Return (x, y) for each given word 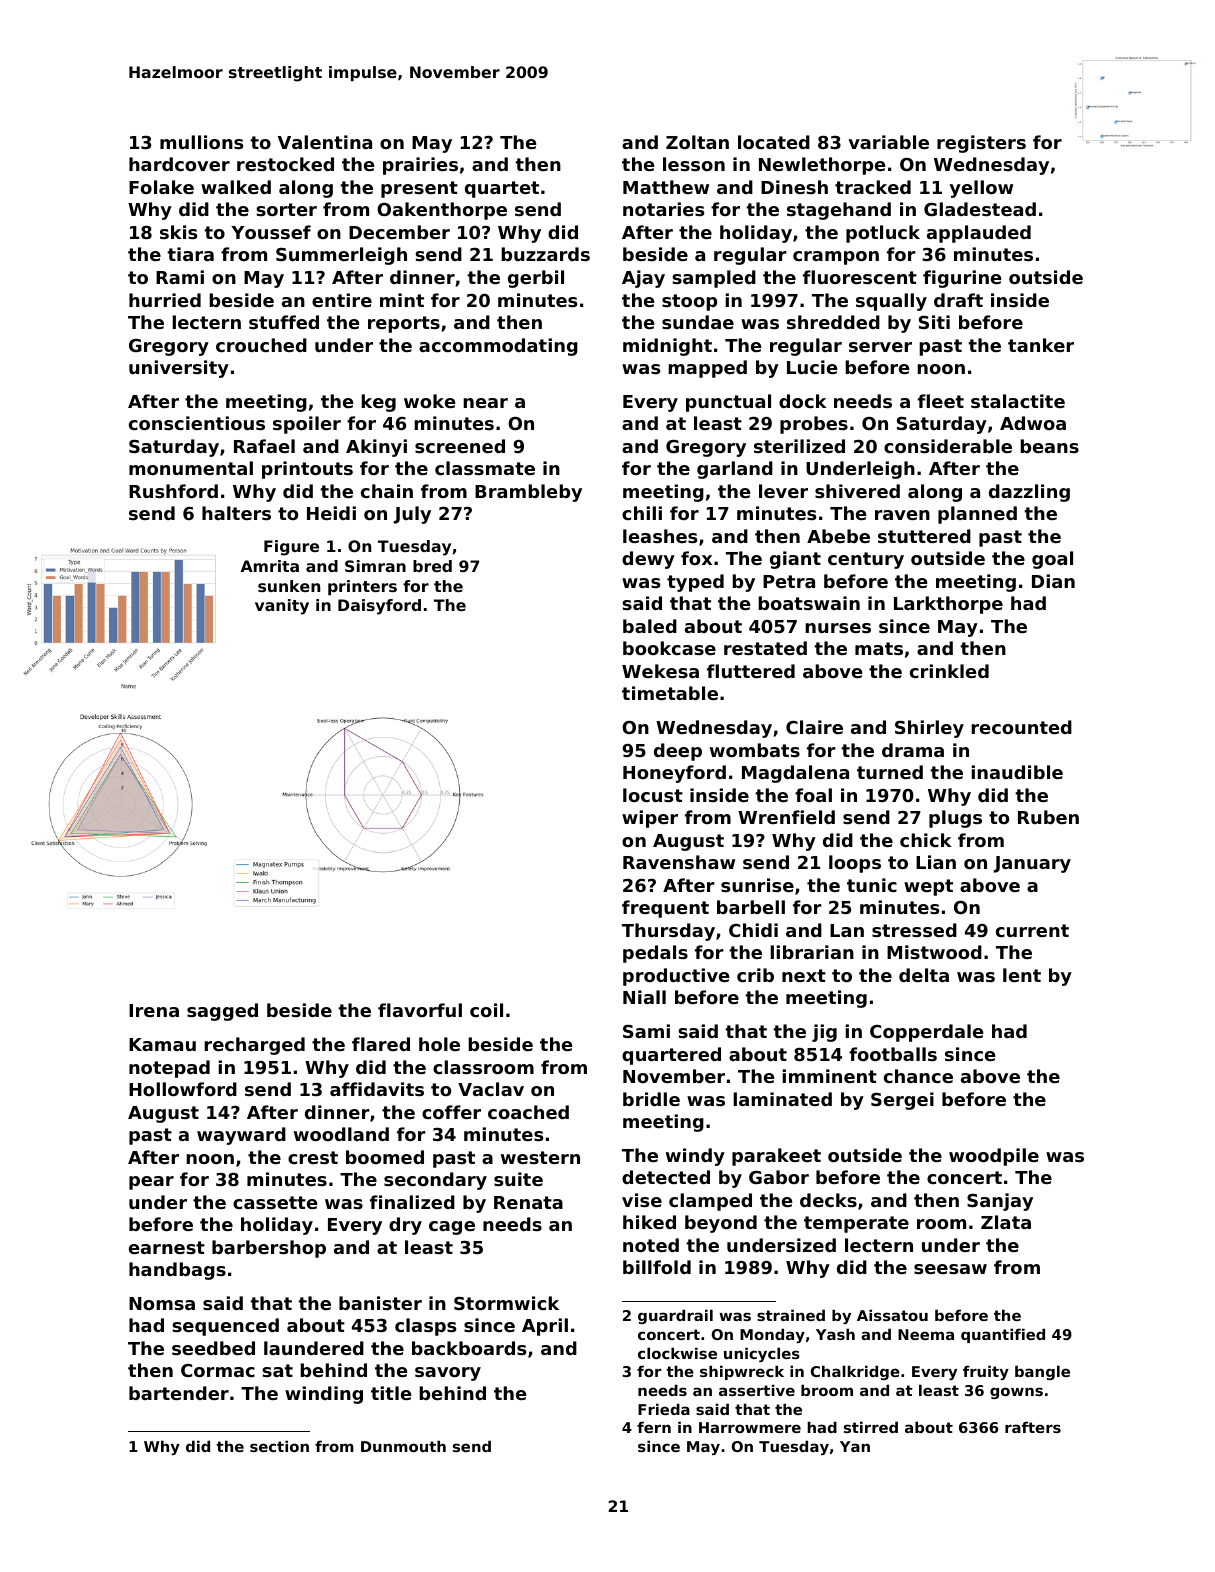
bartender (179, 1393)
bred (432, 566)
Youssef (271, 232)
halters (236, 513)
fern (654, 1427)
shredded (833, 322)
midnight (667, 347)
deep (678, 752)
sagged (222, 1012)
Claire (814, 727)
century (866, 560)
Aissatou (892, 1315)
